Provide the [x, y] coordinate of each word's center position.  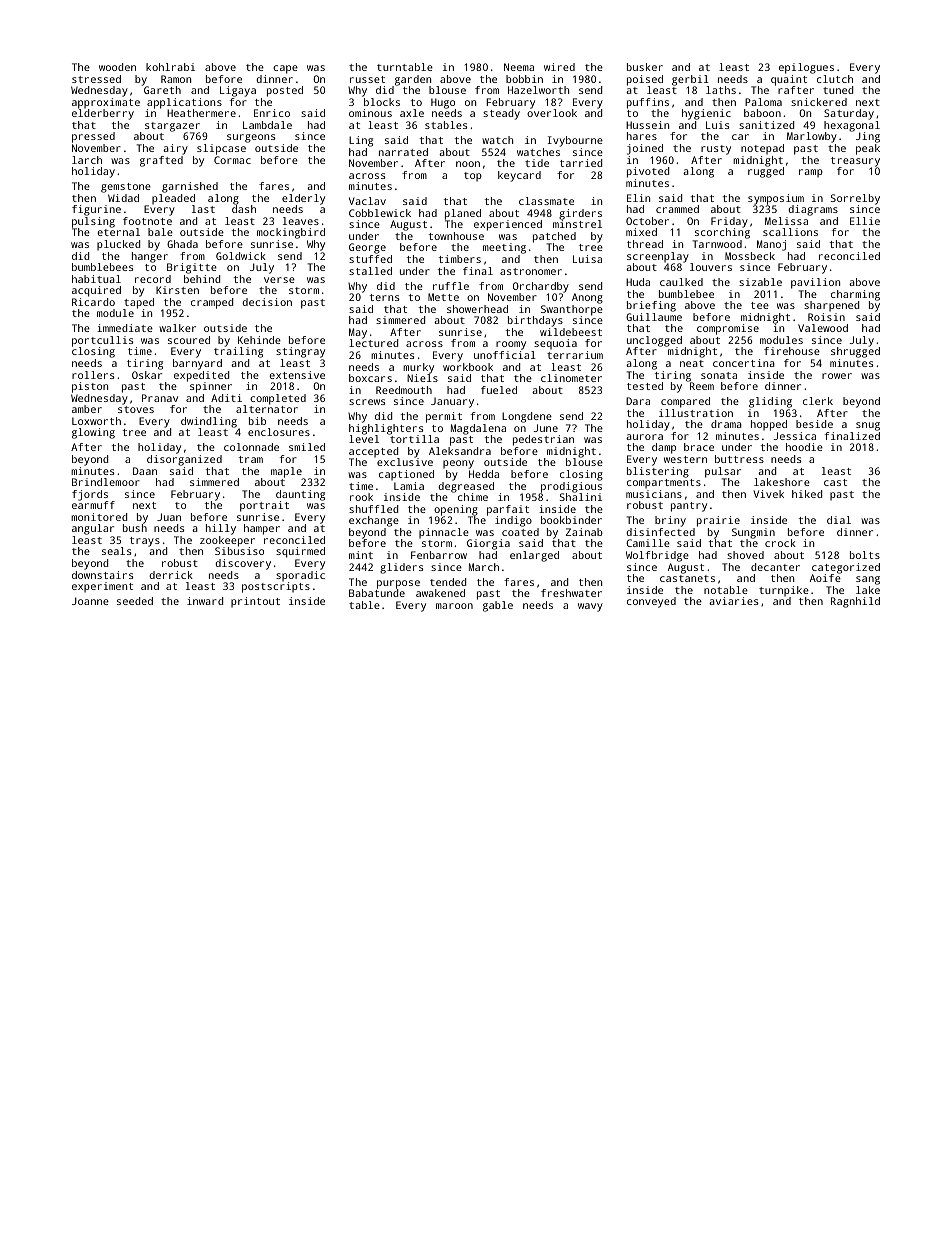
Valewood [823, 328]
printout [255, 602]
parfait [508, 510]
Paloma [763, 102]
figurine [96, 210]
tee [760, 305]
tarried [581, 163]
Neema [519, 67]
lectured [373, 343]
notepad [762, 149]
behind [202, 279]
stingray [300, 352]
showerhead [477, 309]
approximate [106, 103]
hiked [807, 494]
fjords [90, 495]
